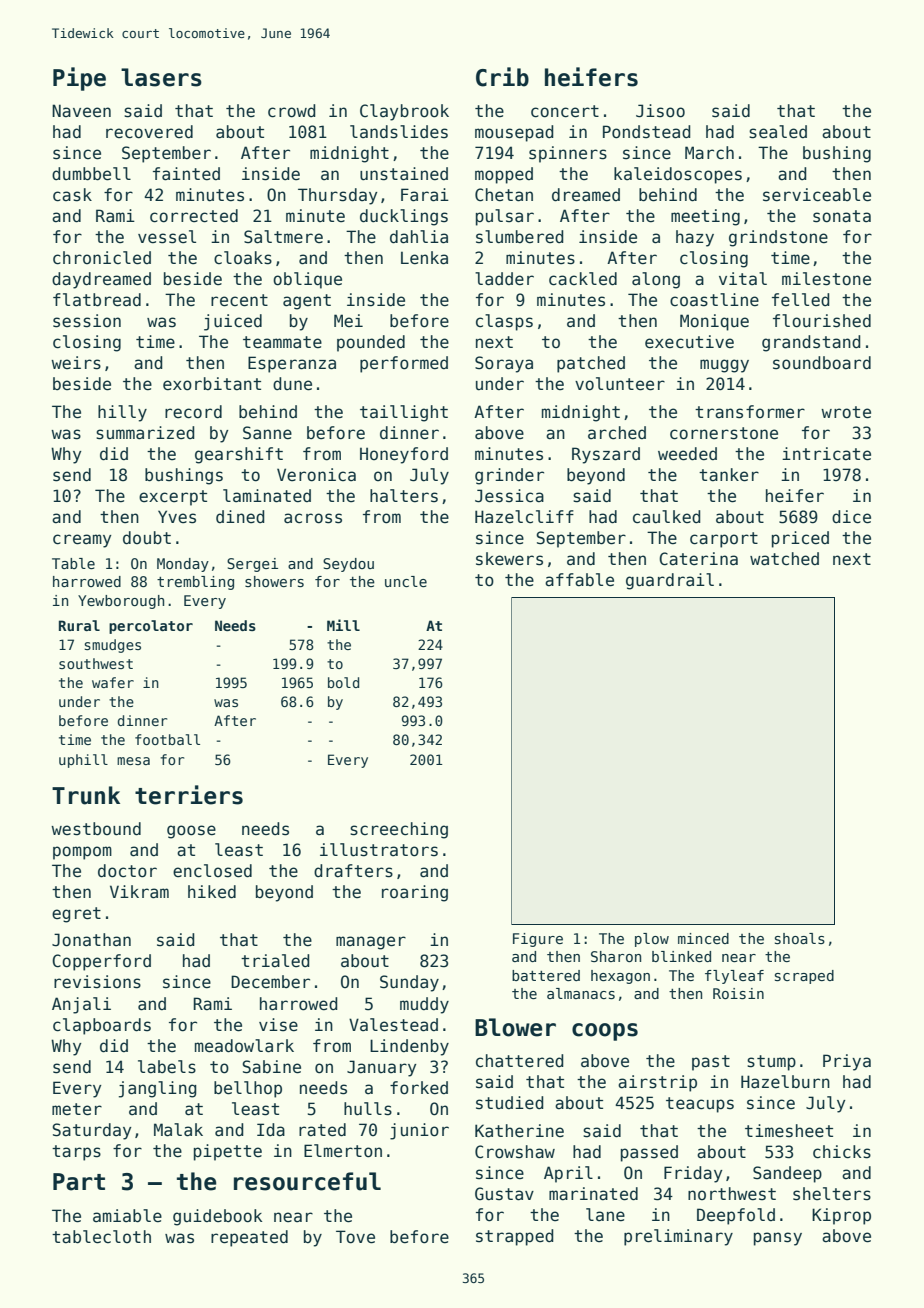 This image has width=924, height=1308. What do you see at coordinates (678, 175) in the image?
I see `kaleidoscopes` at bounding box center [678, 175].
